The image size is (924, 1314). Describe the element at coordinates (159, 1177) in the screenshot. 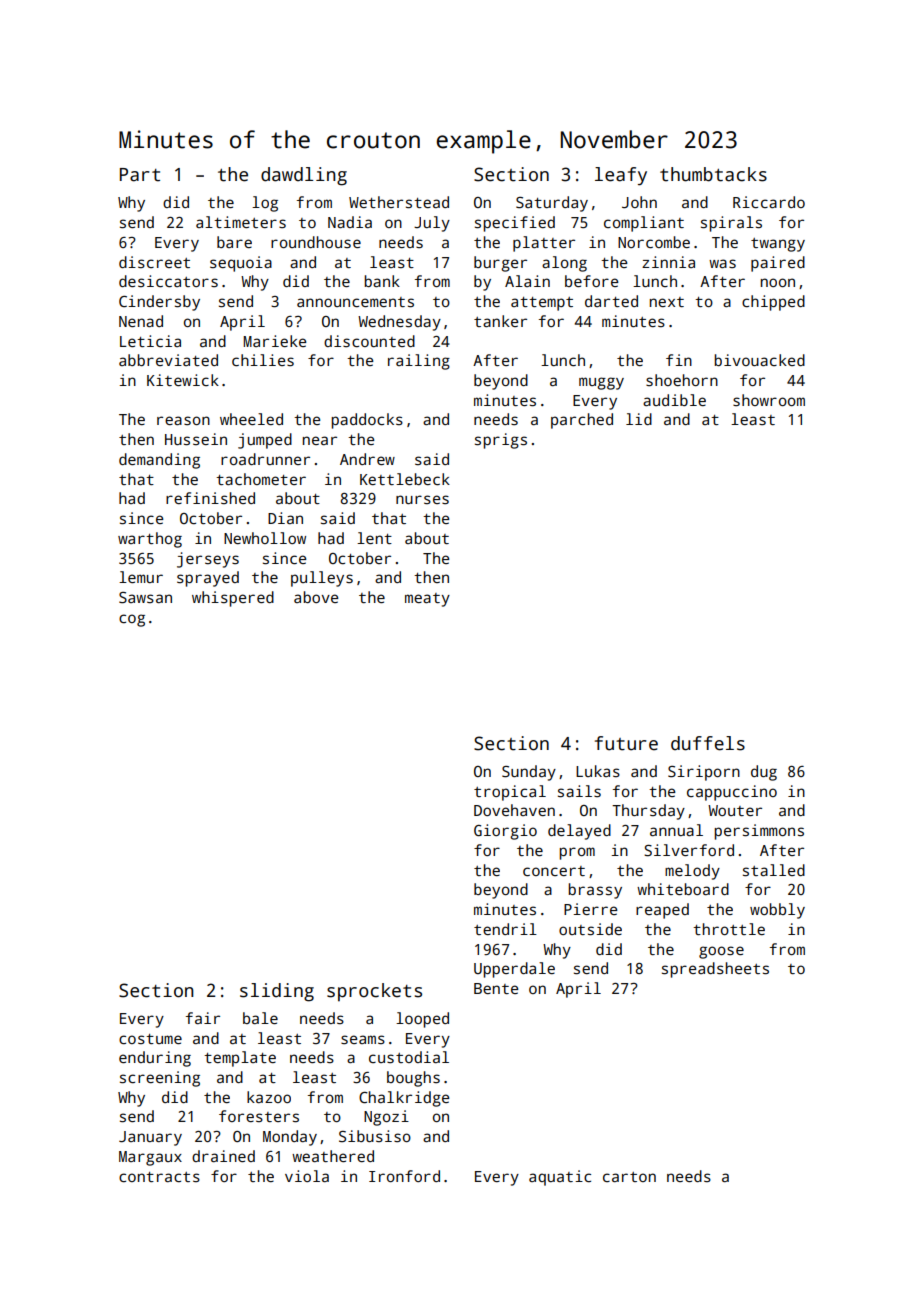

I see `contracts` at that location.
